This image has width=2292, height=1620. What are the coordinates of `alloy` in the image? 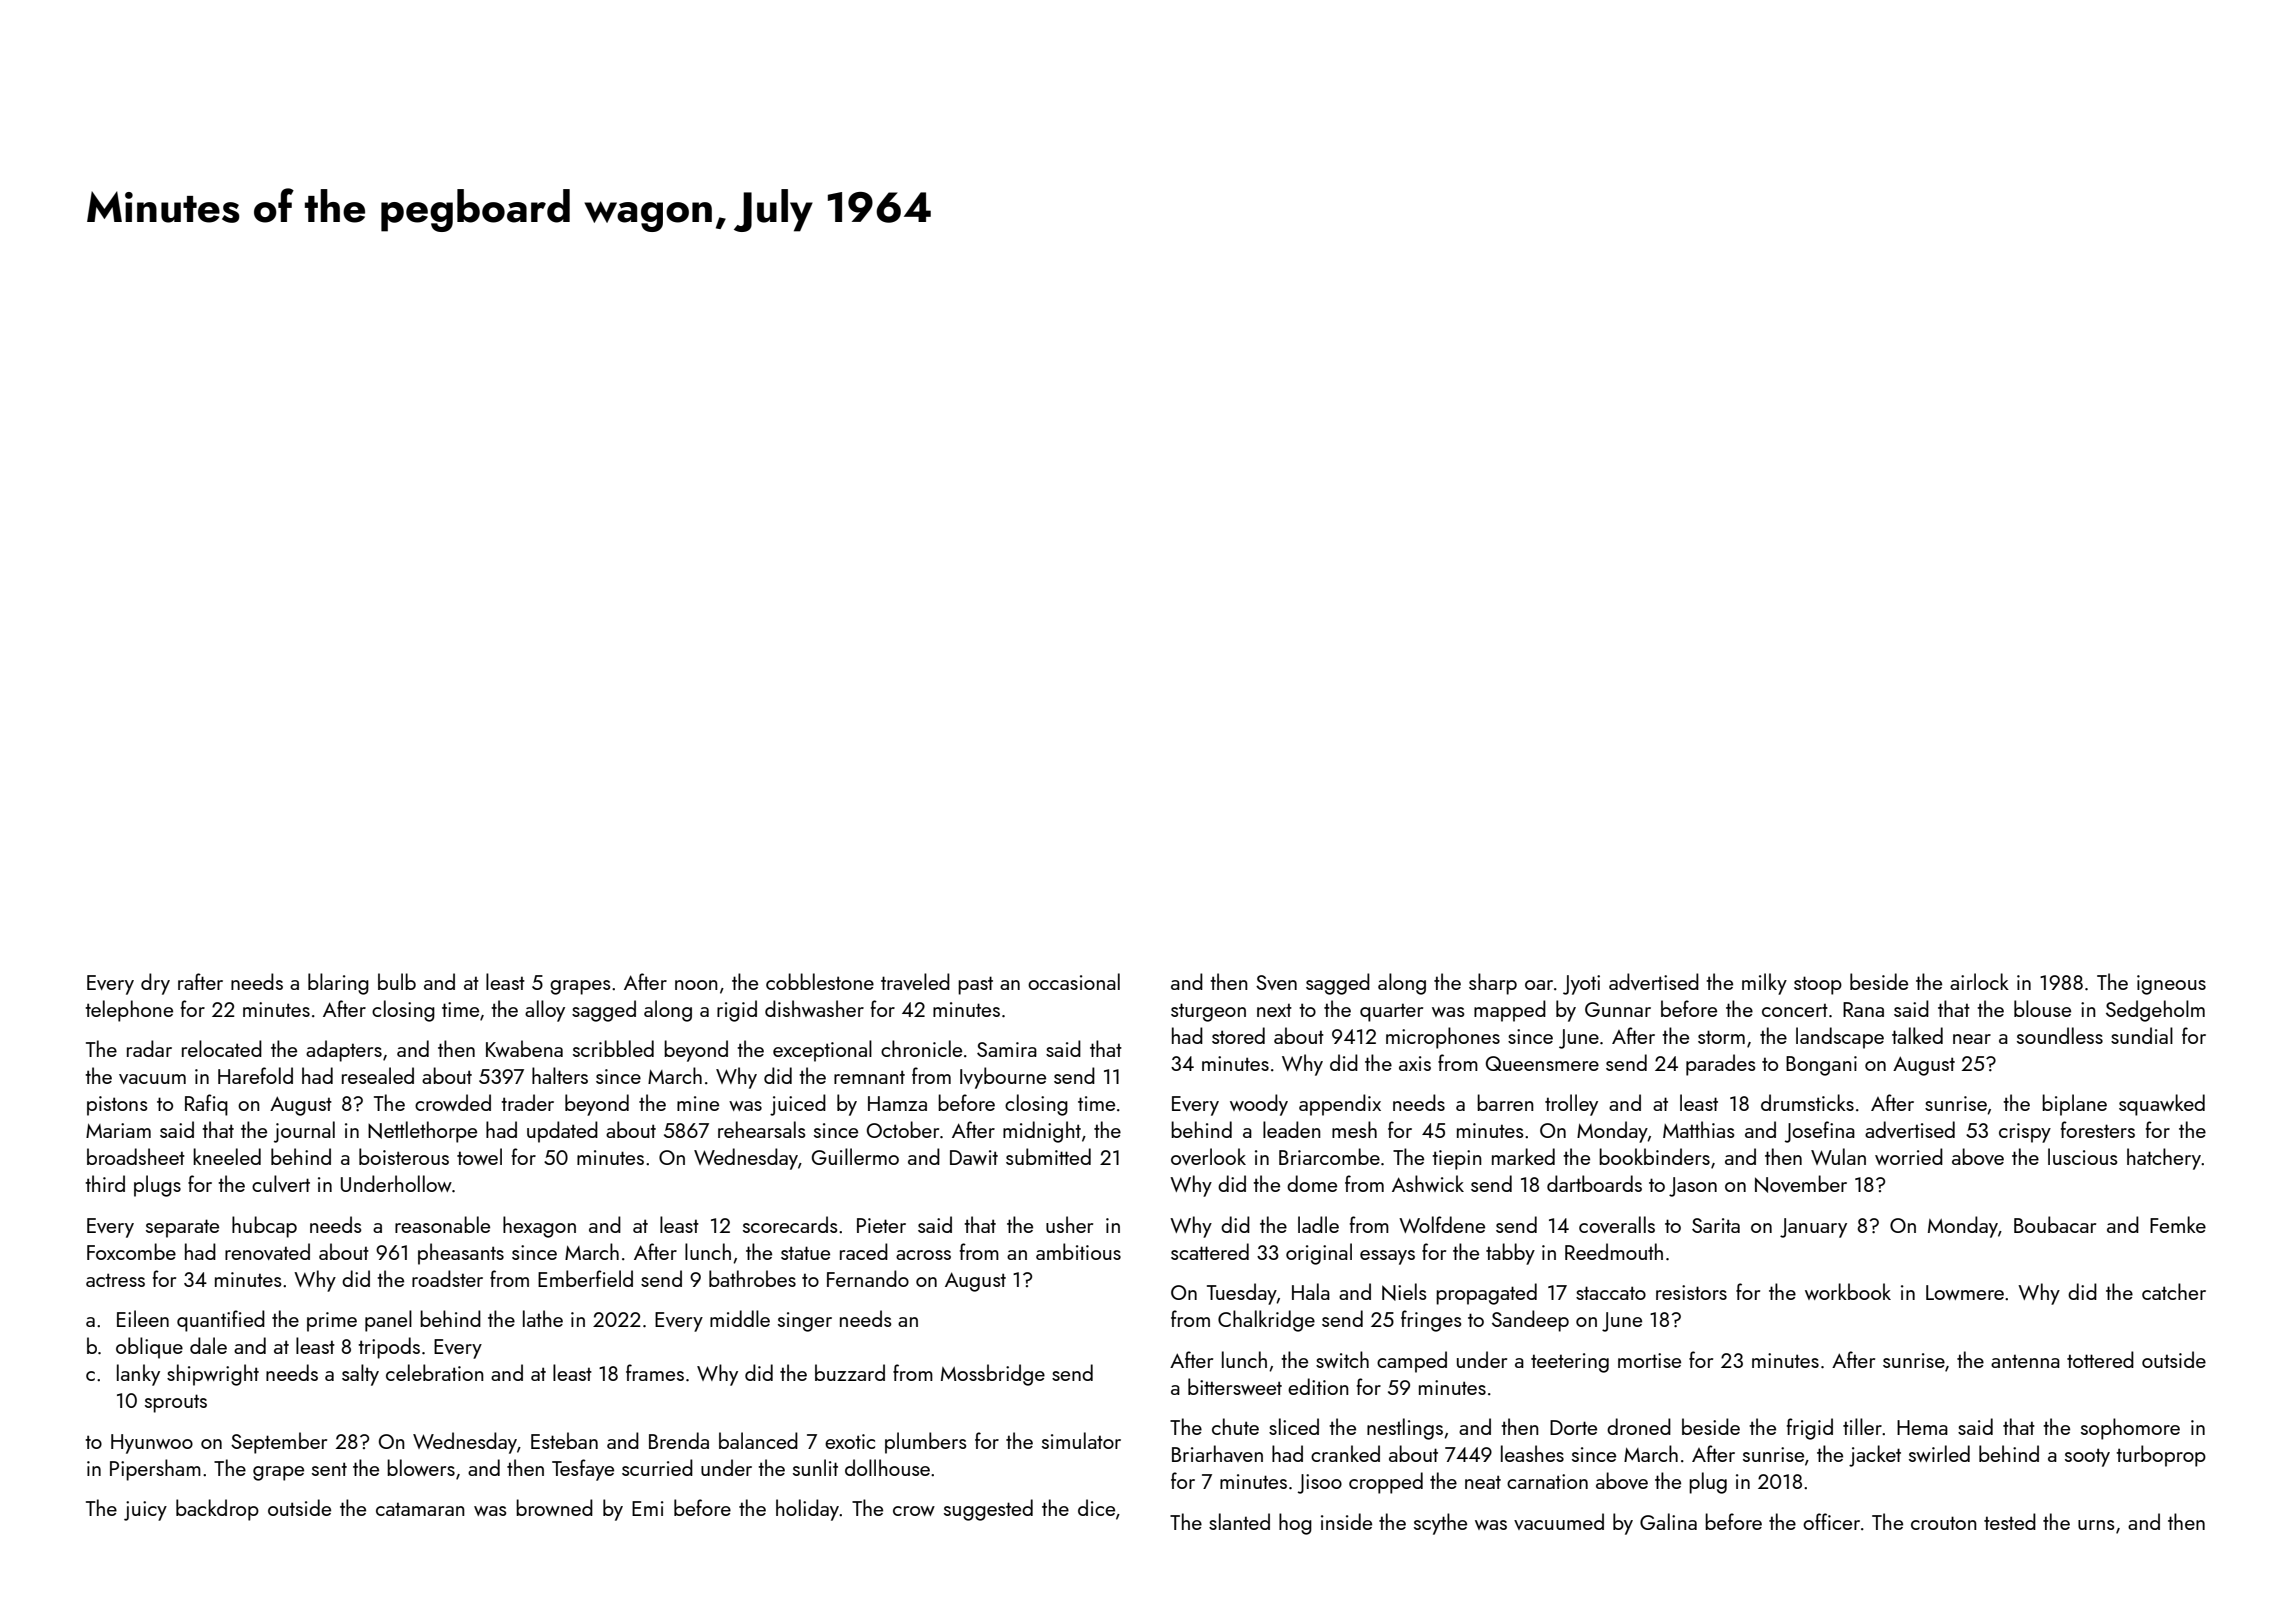 It's located at (545, 1011).
